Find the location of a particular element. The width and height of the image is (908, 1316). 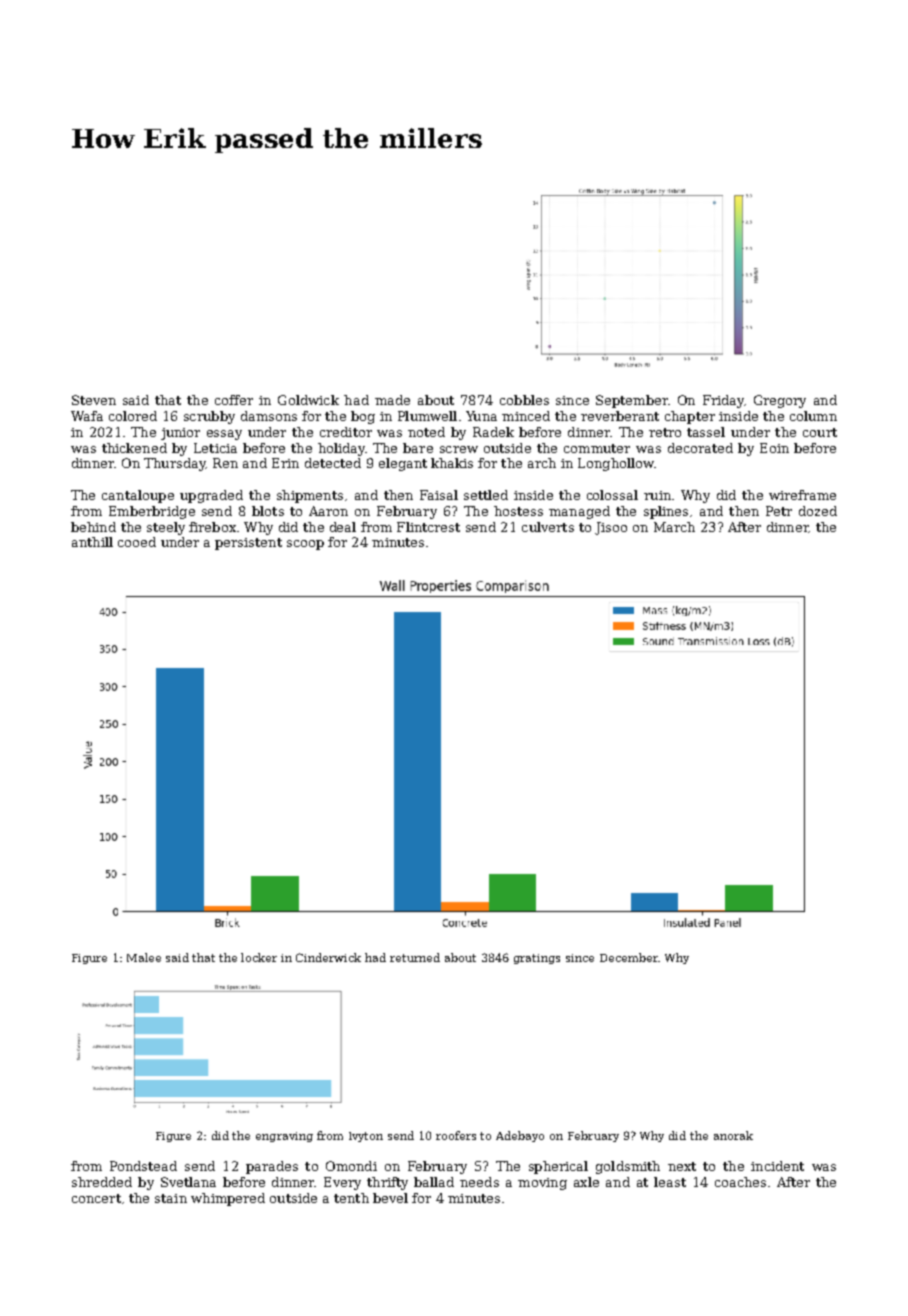

Petr is located at coordinates (779, 511).
